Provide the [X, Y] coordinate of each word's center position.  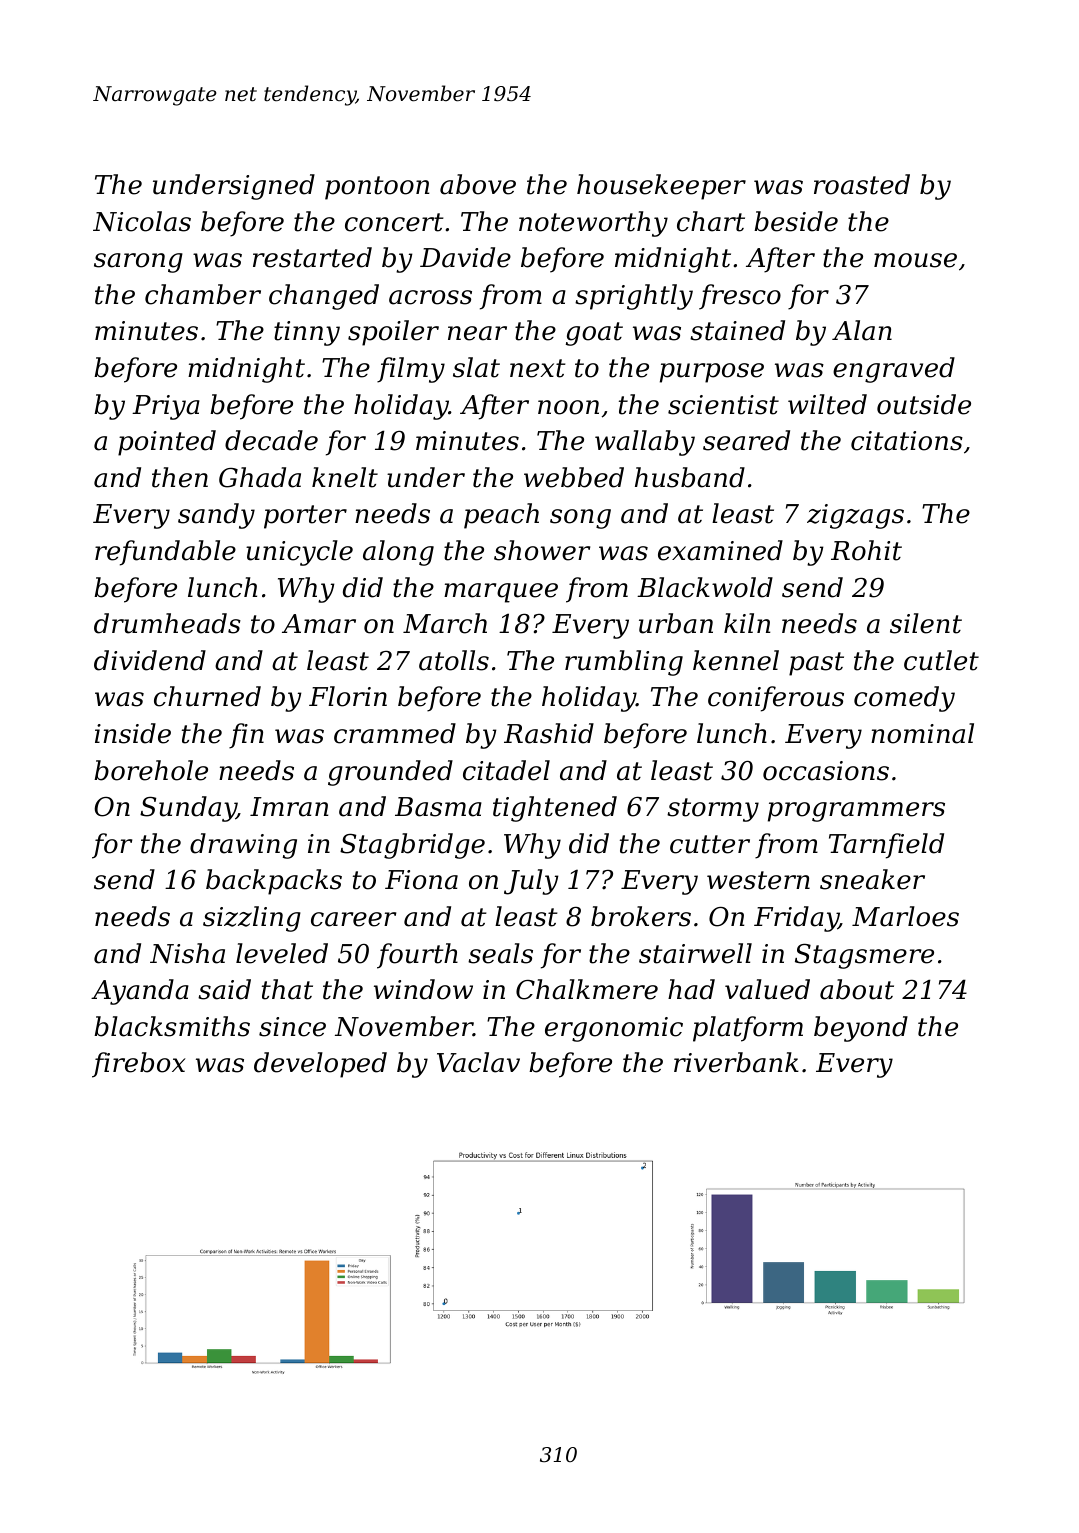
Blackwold [705, 587]
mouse [915, 260]
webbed [574, 477]
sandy [216, 516]
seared [746, 440]
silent [926, 623]
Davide [465, 257]
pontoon [377, 188]
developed [320, 1065]
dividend [150, 660]
